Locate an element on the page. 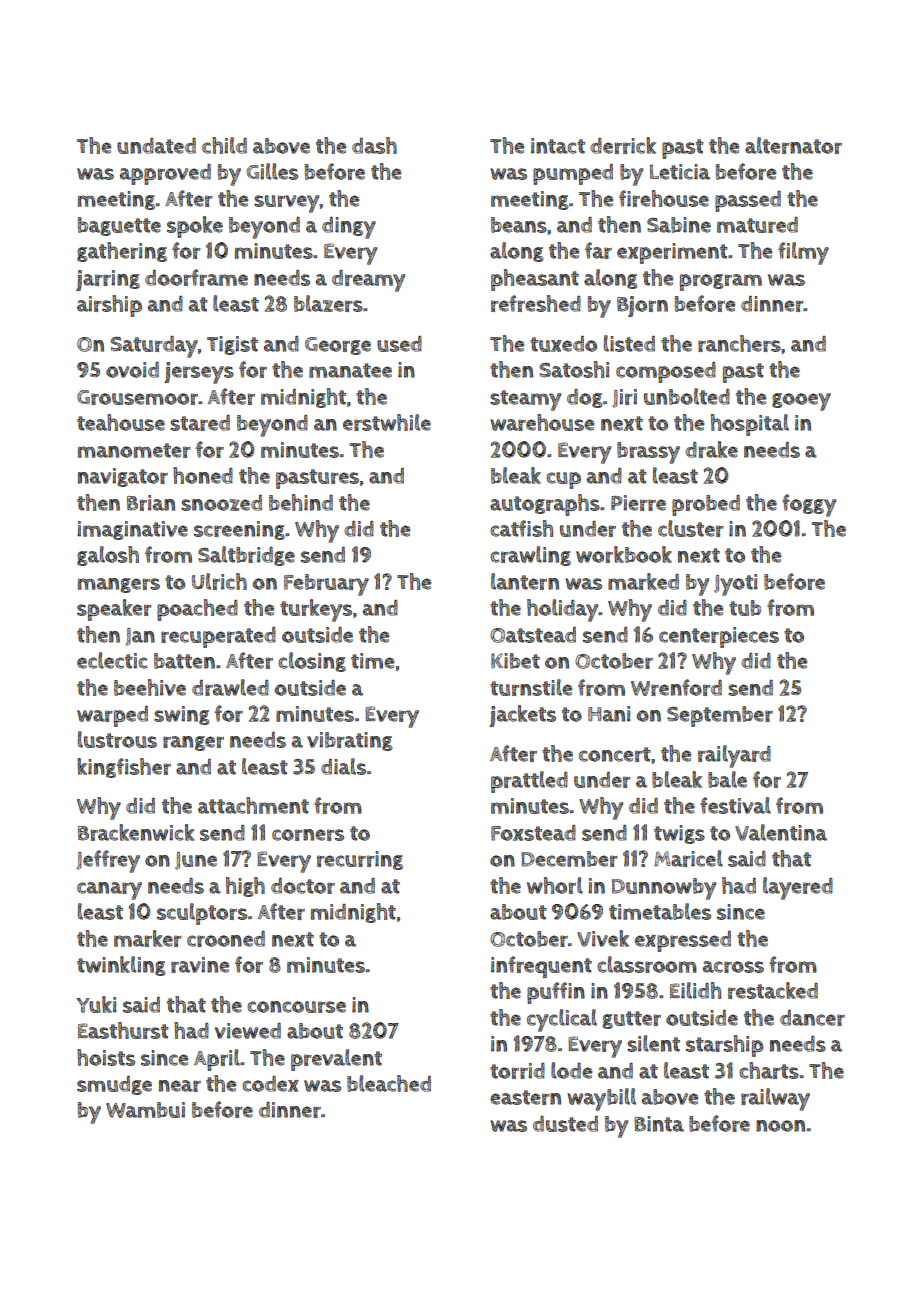  bleached is located at coordinates (389, 1083).
